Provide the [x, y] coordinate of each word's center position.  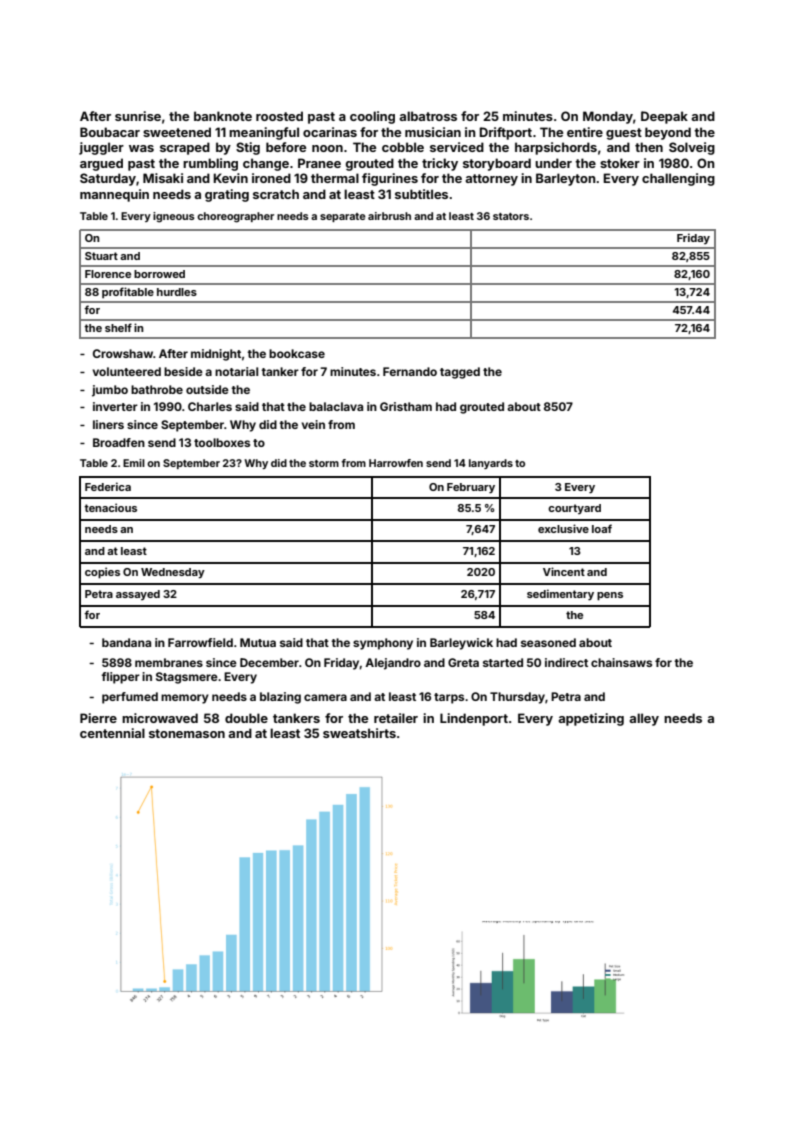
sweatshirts [359, 733]
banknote [223, 116]
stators [511, 216]
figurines [390, 179]
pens [610, 596]
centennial [112, 733]
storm [324, 463]
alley [644, 719]
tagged [460, 373]
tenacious [110, 507]
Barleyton [566, 179]
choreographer [235, 217]
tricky [440, 164]
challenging [678, 179]
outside [207, 389]
